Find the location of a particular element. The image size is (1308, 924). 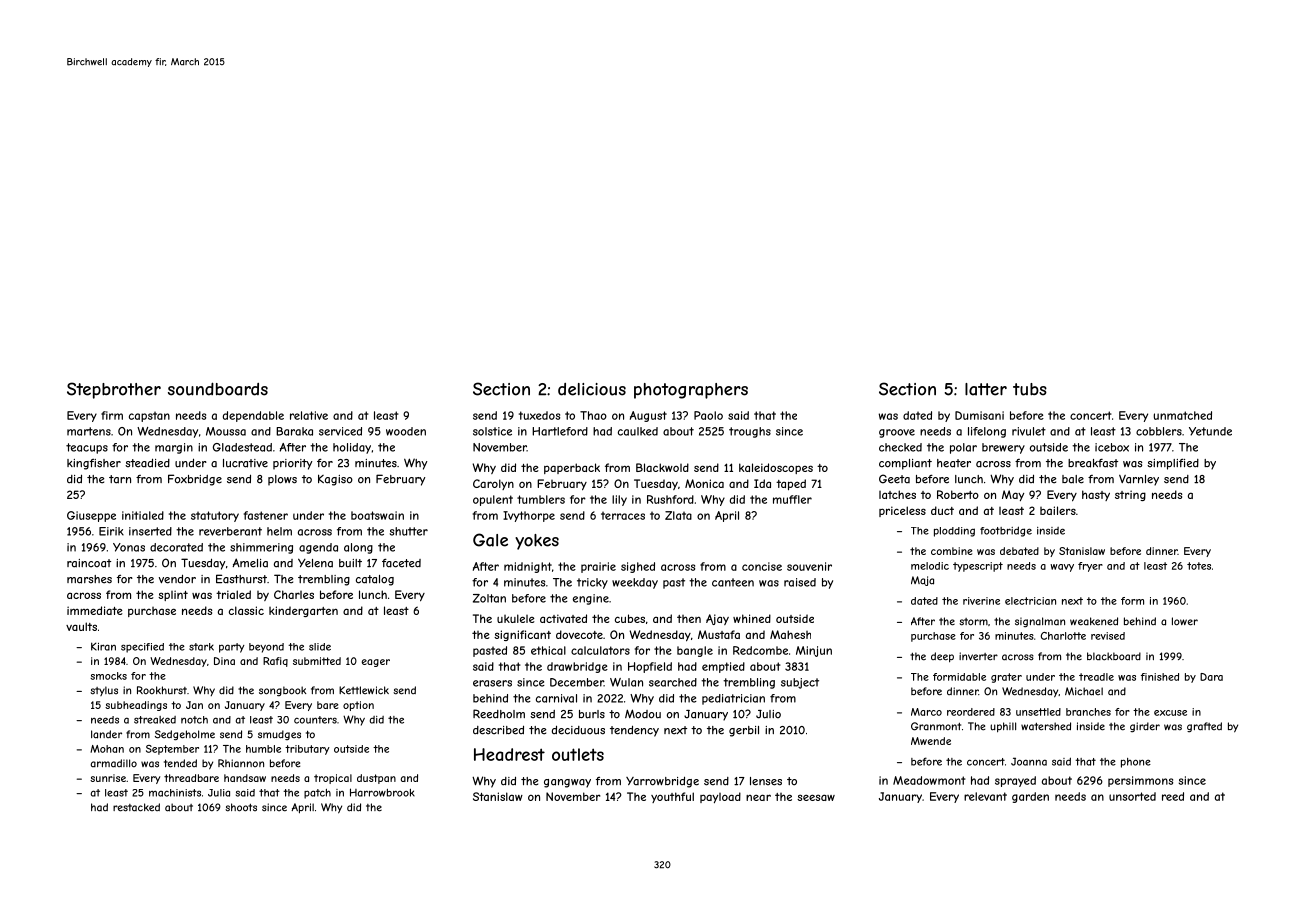

troughs is located at coordinates (750, 432).
